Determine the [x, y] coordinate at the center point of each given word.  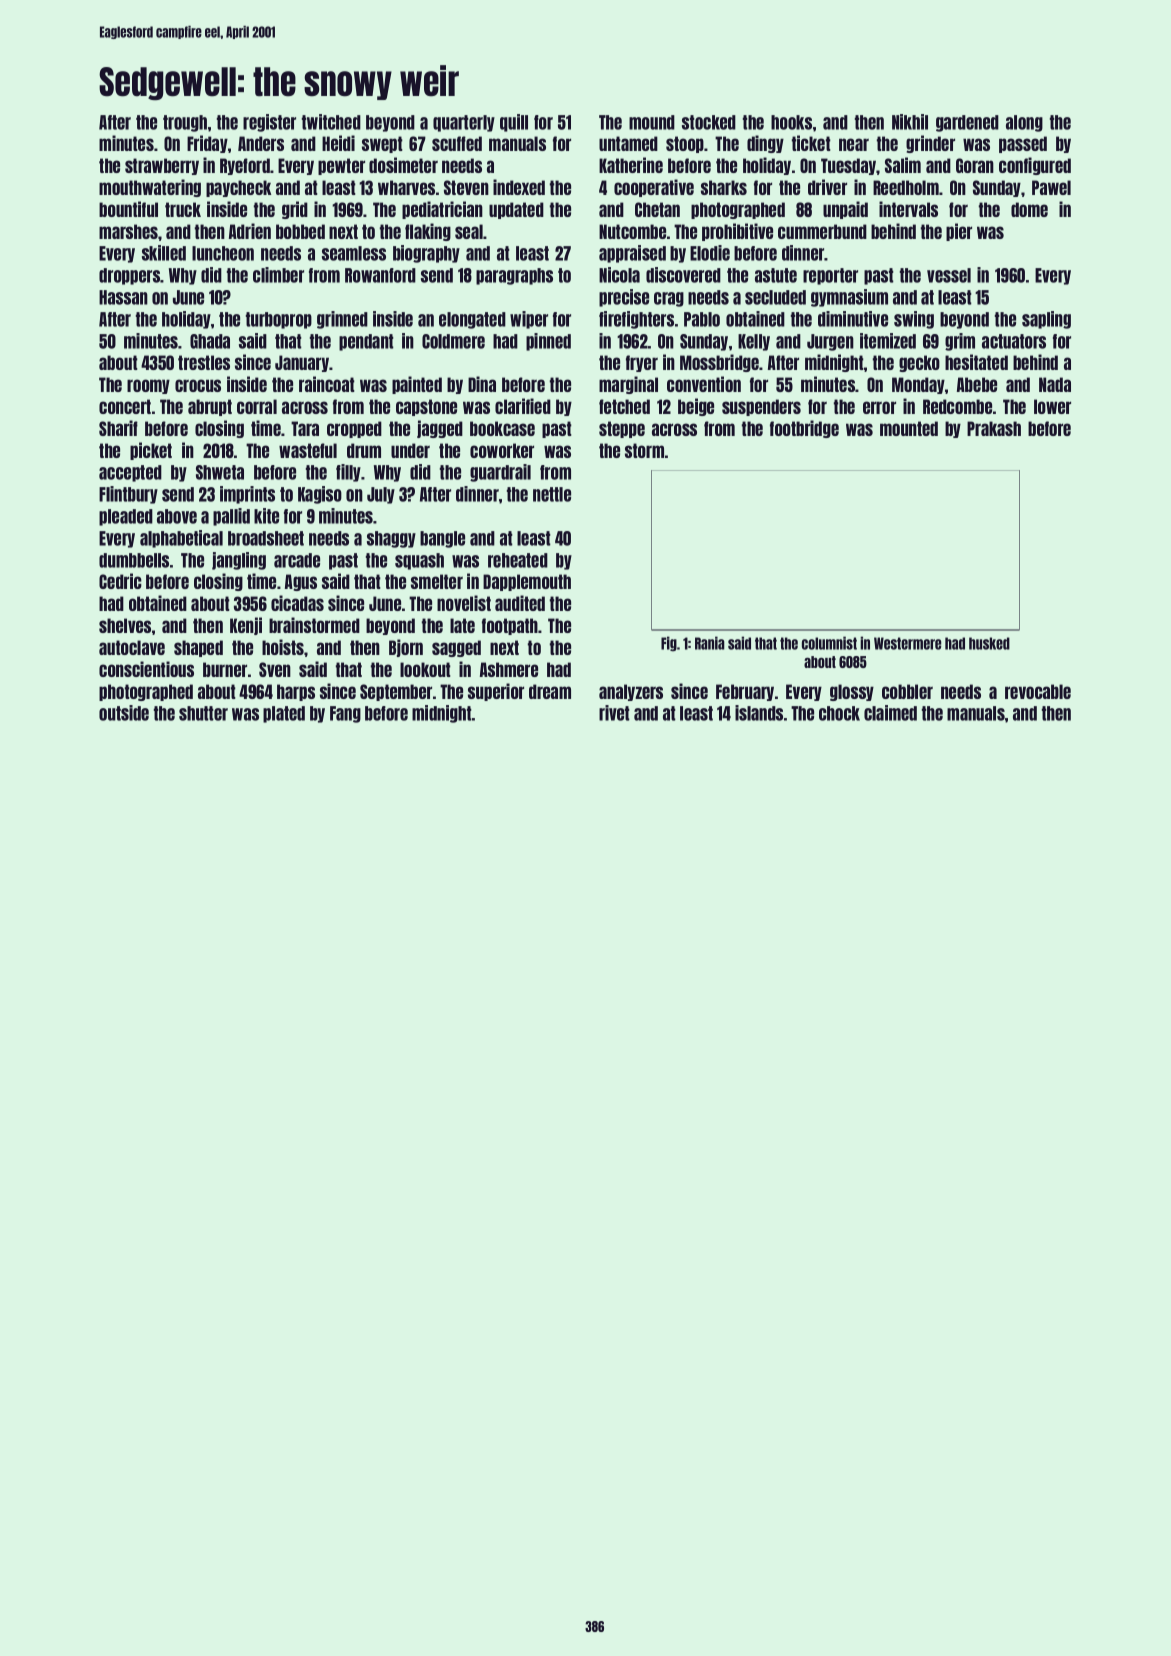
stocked [709, 122]
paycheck [238, 188]
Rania [710, 643]
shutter [203, 713]
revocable [1038, 691]
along [1024, 123]
